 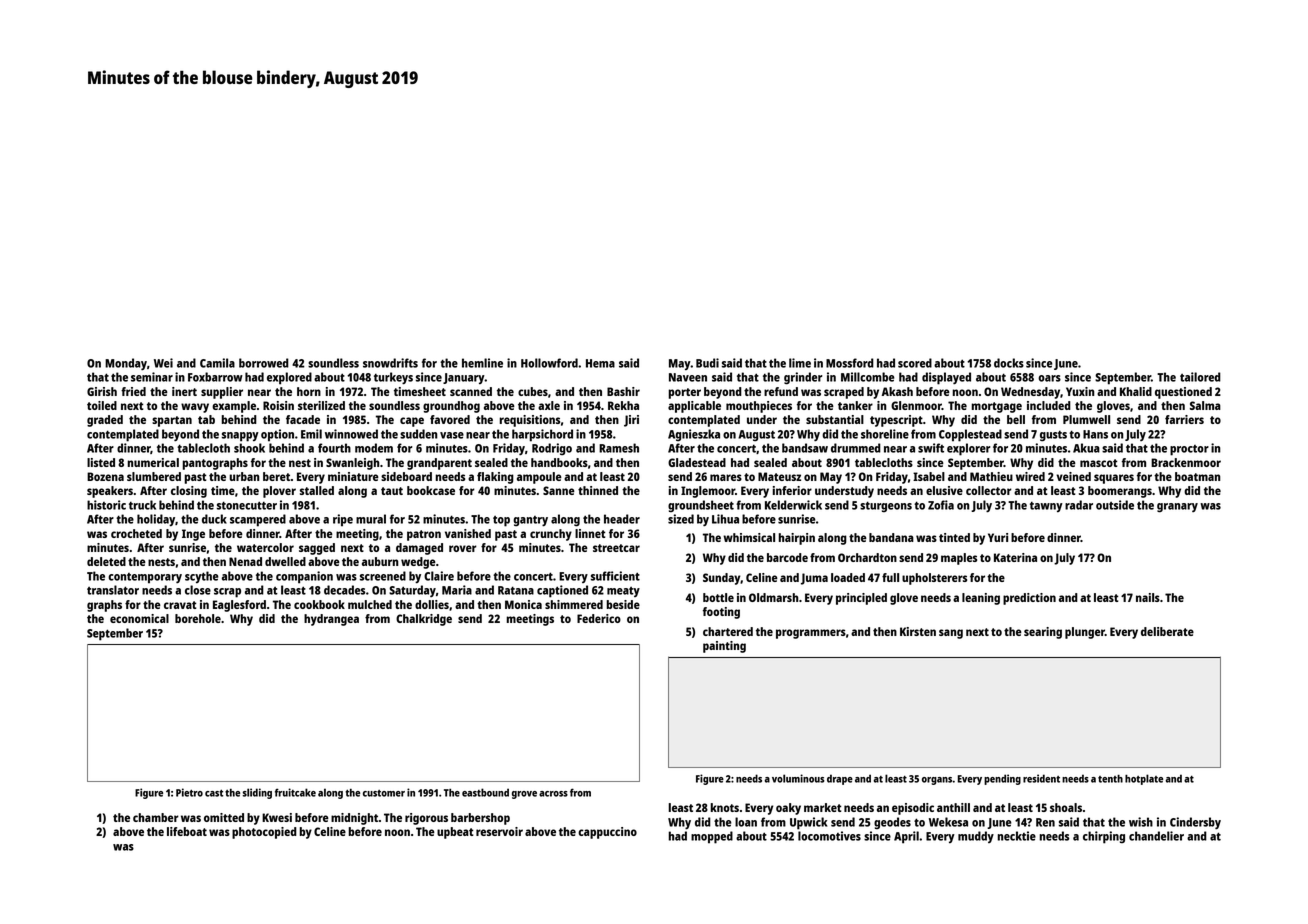 What do you see at coordinates (1009, 363) in the screenshot?
I see `docks` at bounding box center [1009, 363].
